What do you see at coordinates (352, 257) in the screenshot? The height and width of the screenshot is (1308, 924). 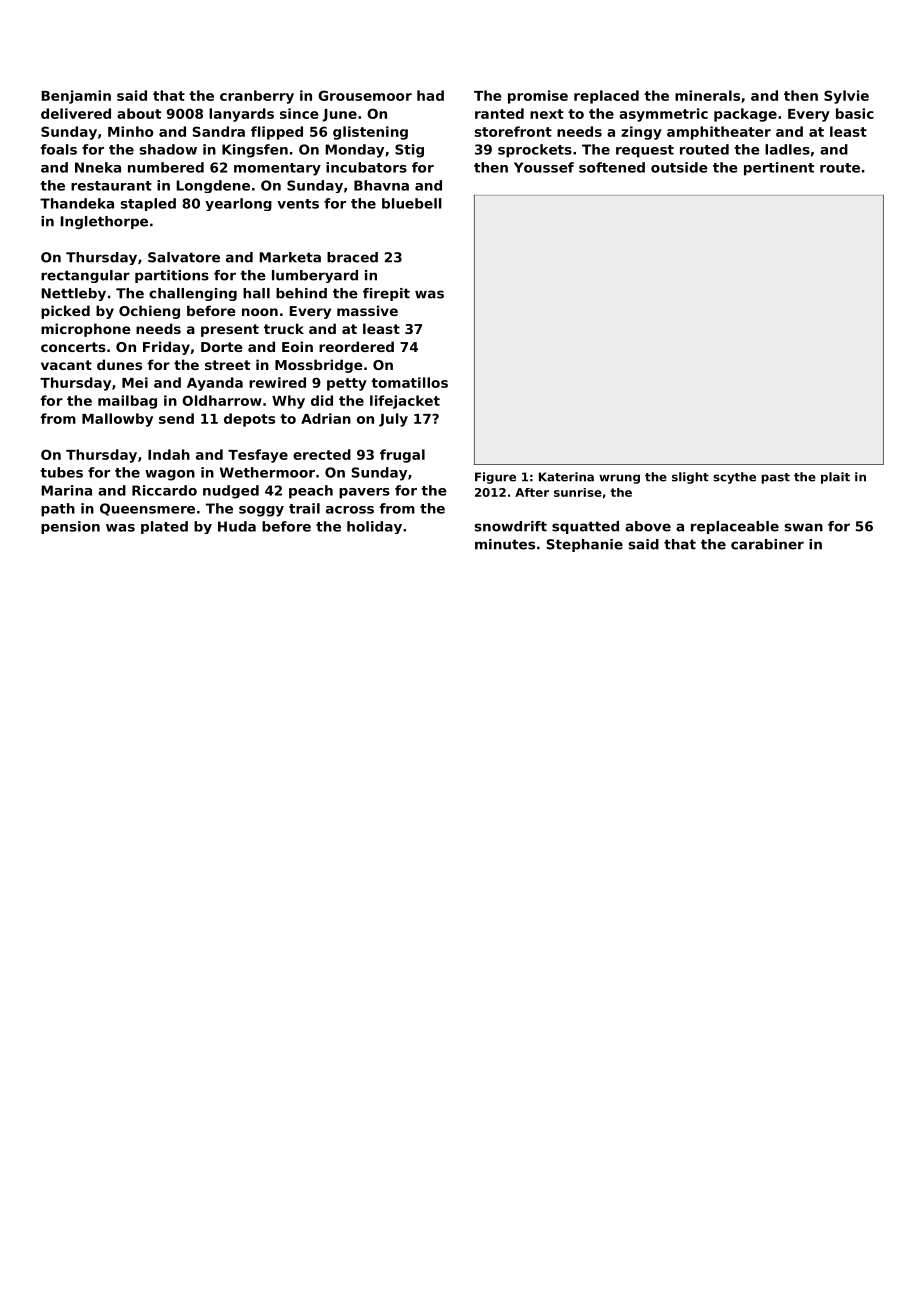 I see `braced` at bounding box center [352, 257].
